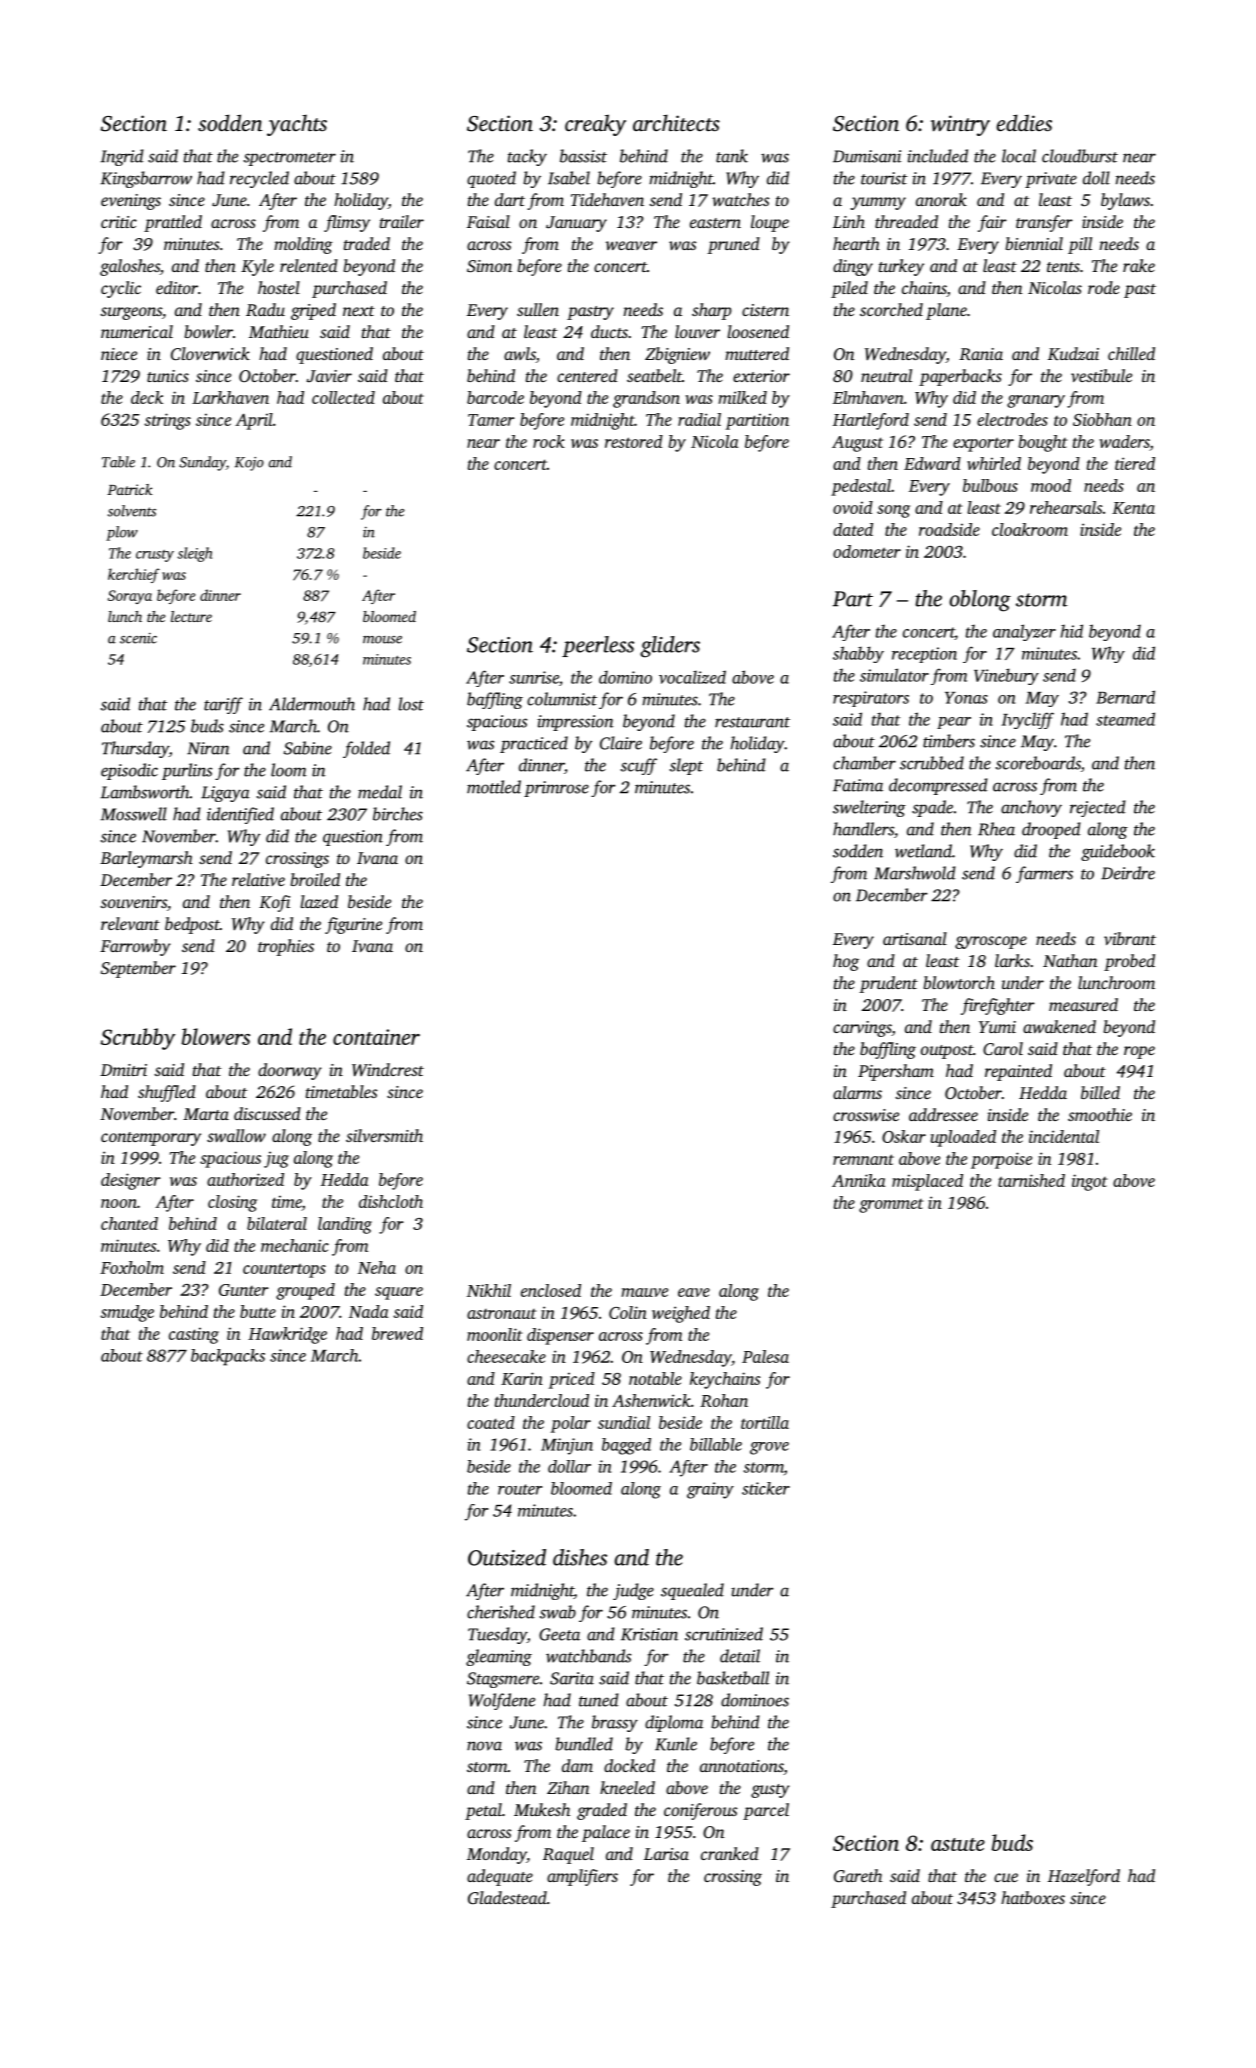 The width and height of the screenshot is (1256, 2068). What do you see at coordinates (484, 1746) in the screenshot?
I see `nova` at bounding box center [484, 1746].
